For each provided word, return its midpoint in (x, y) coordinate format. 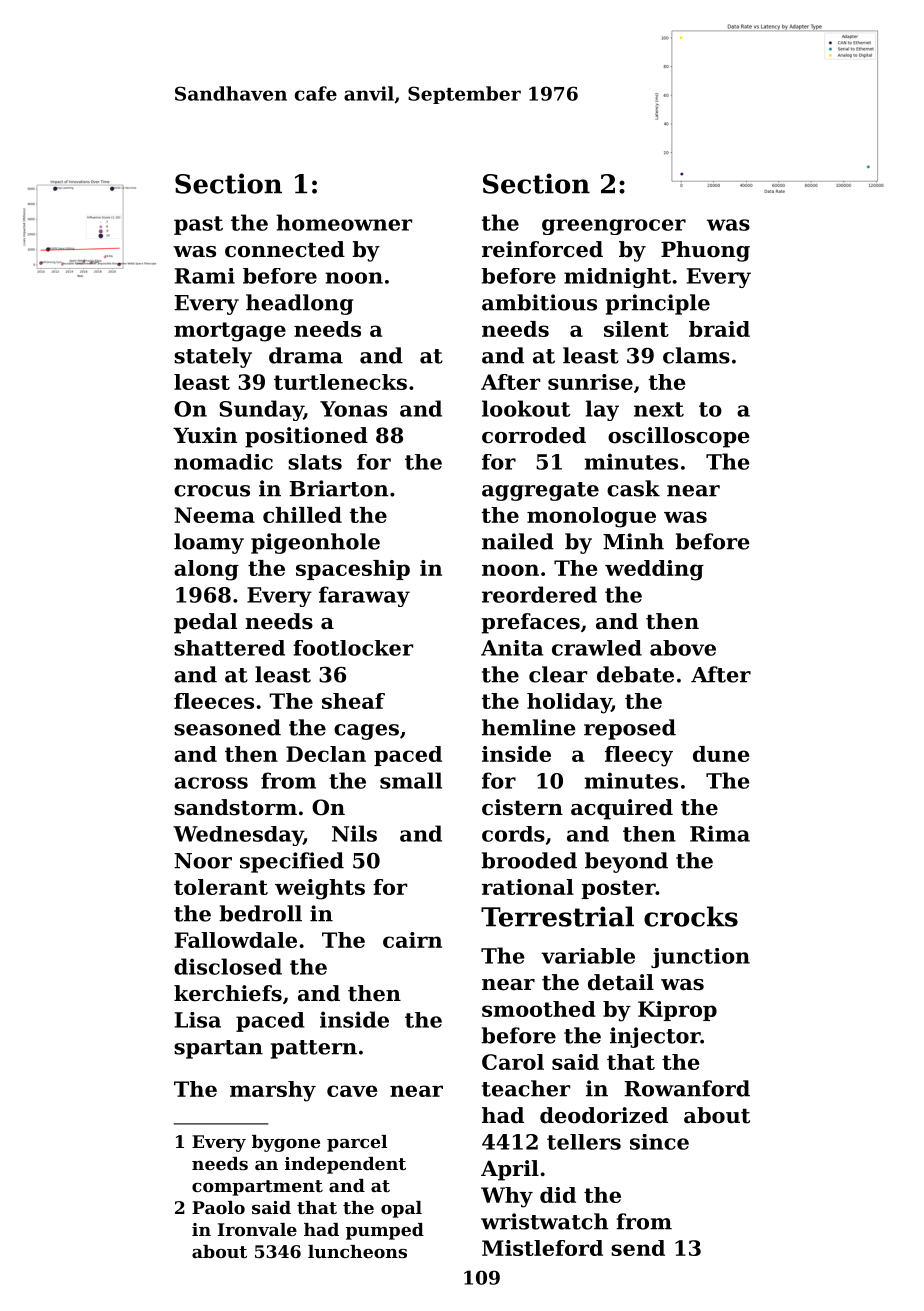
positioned (306, 437)
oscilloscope (679, 437)
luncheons (357, 1251)
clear (558, 674)
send (638, 1248)
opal (401, 1209)
